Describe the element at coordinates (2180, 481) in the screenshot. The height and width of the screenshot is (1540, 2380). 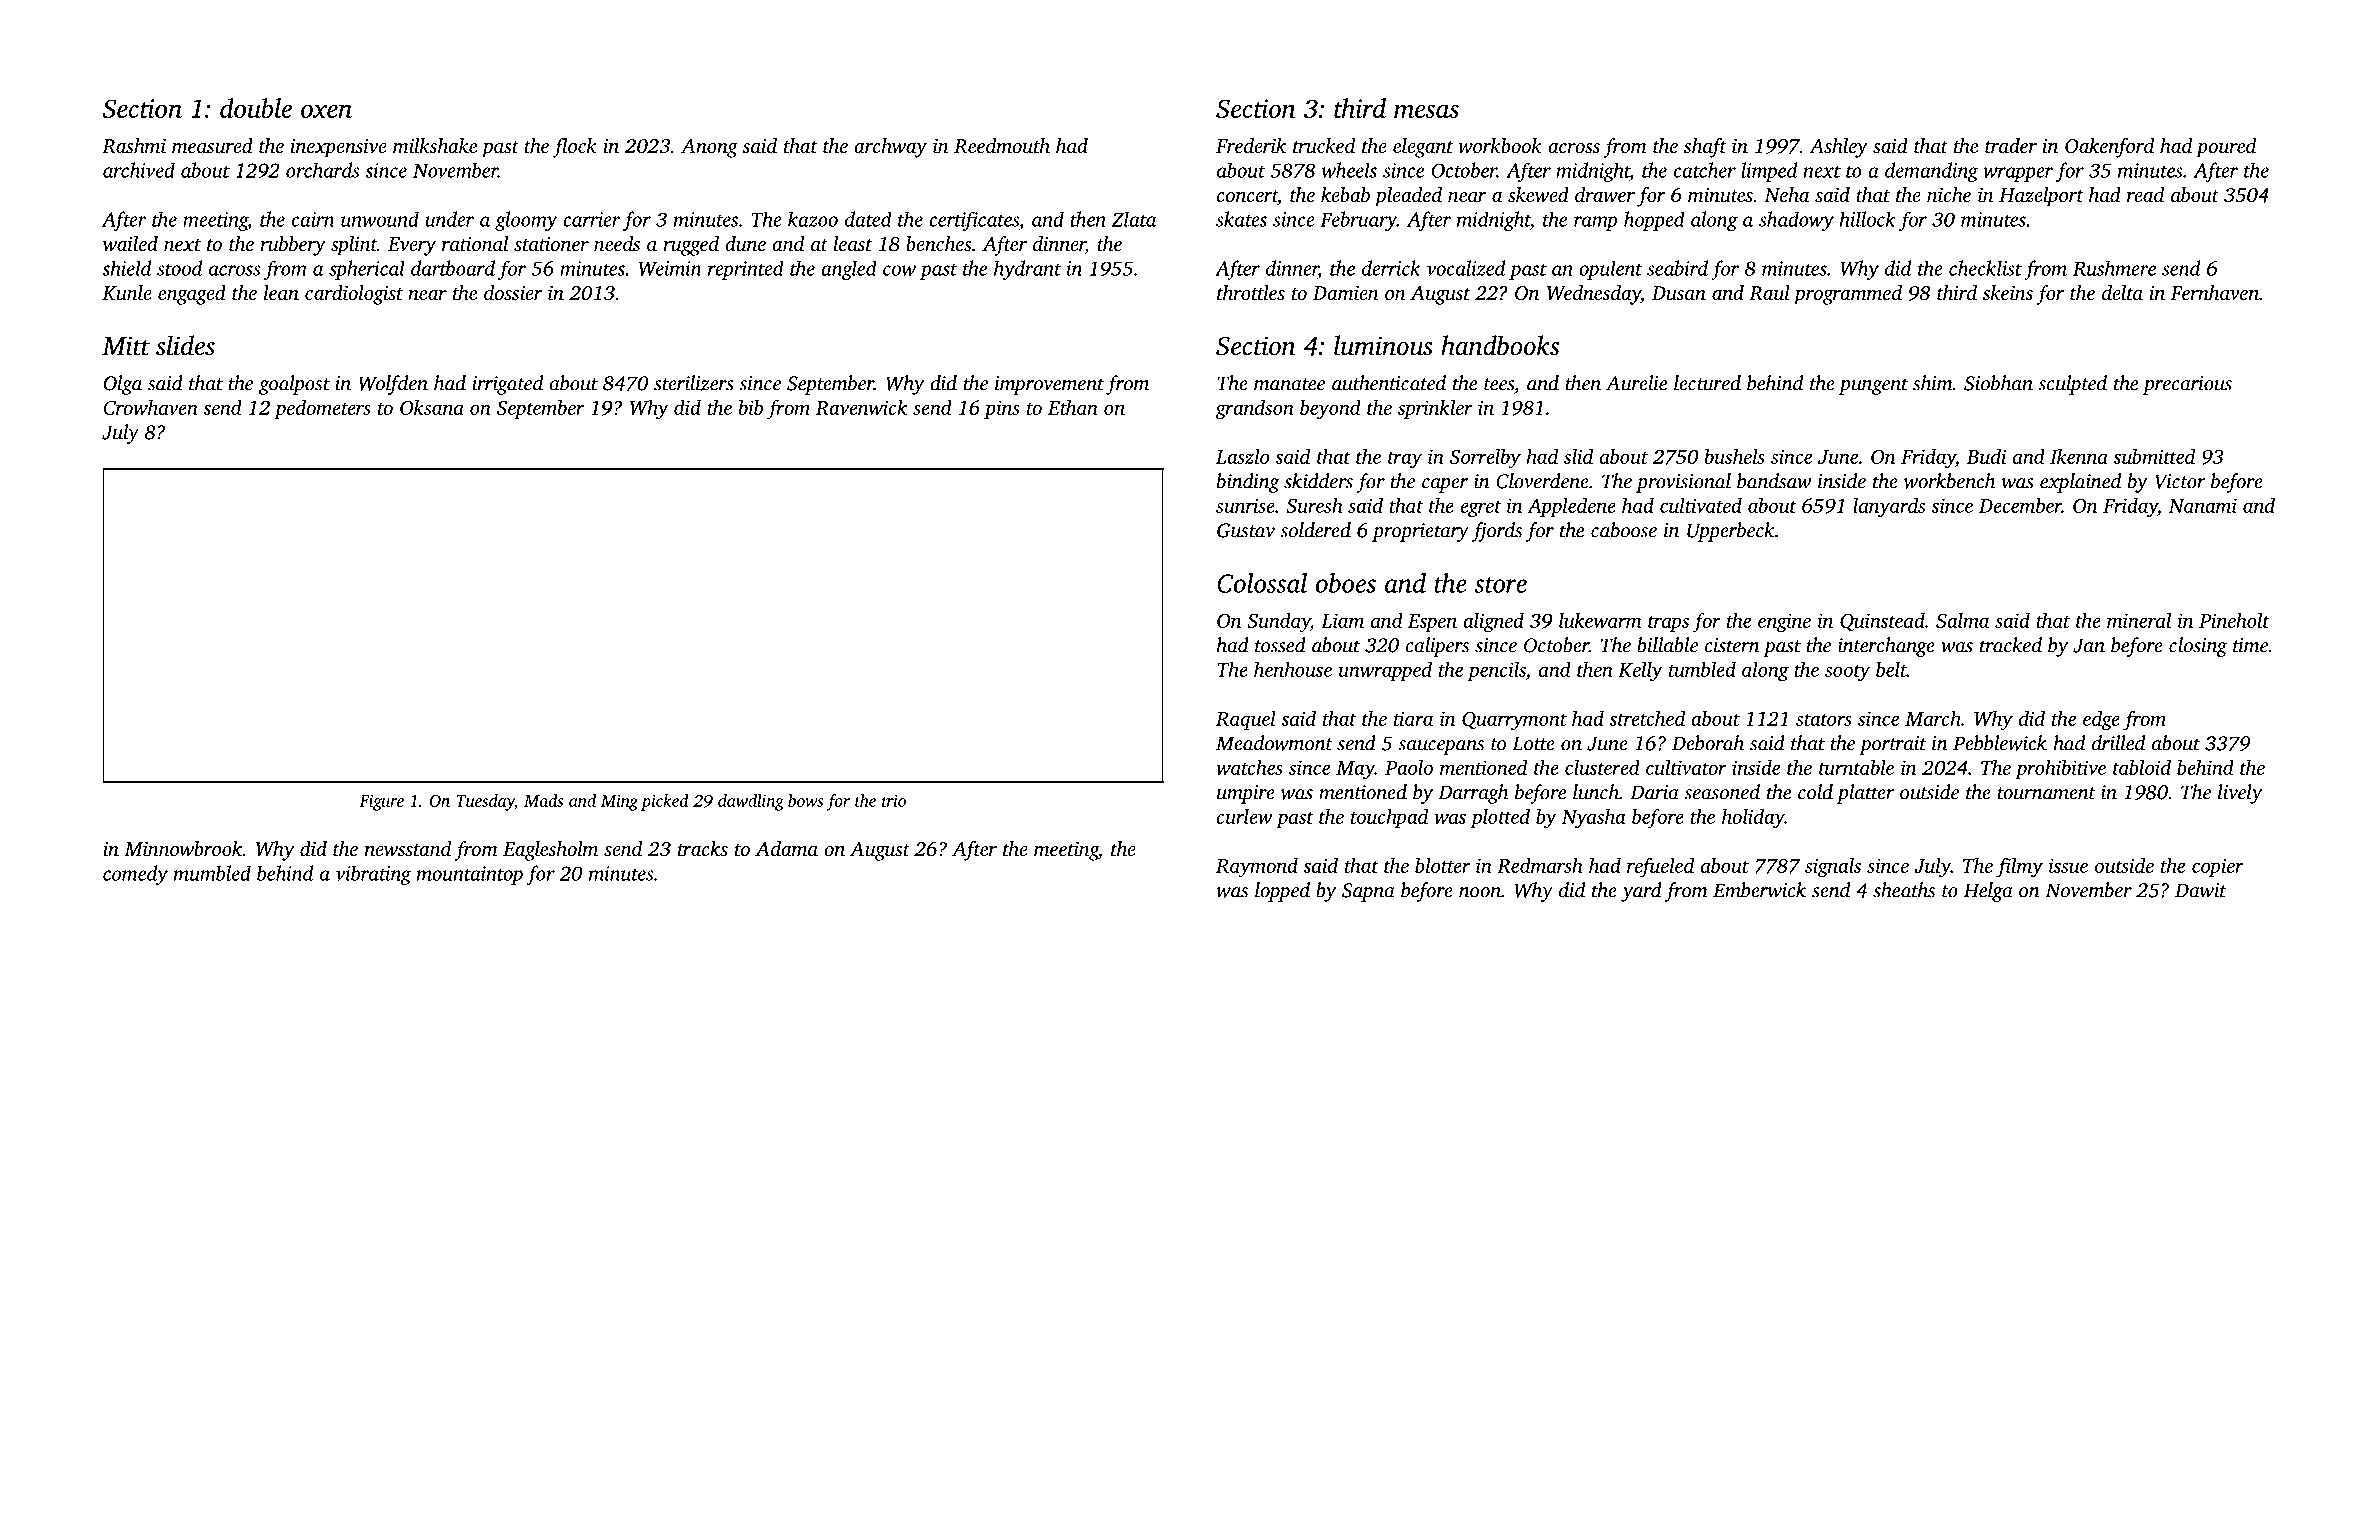
I see `Victor` at that location.
